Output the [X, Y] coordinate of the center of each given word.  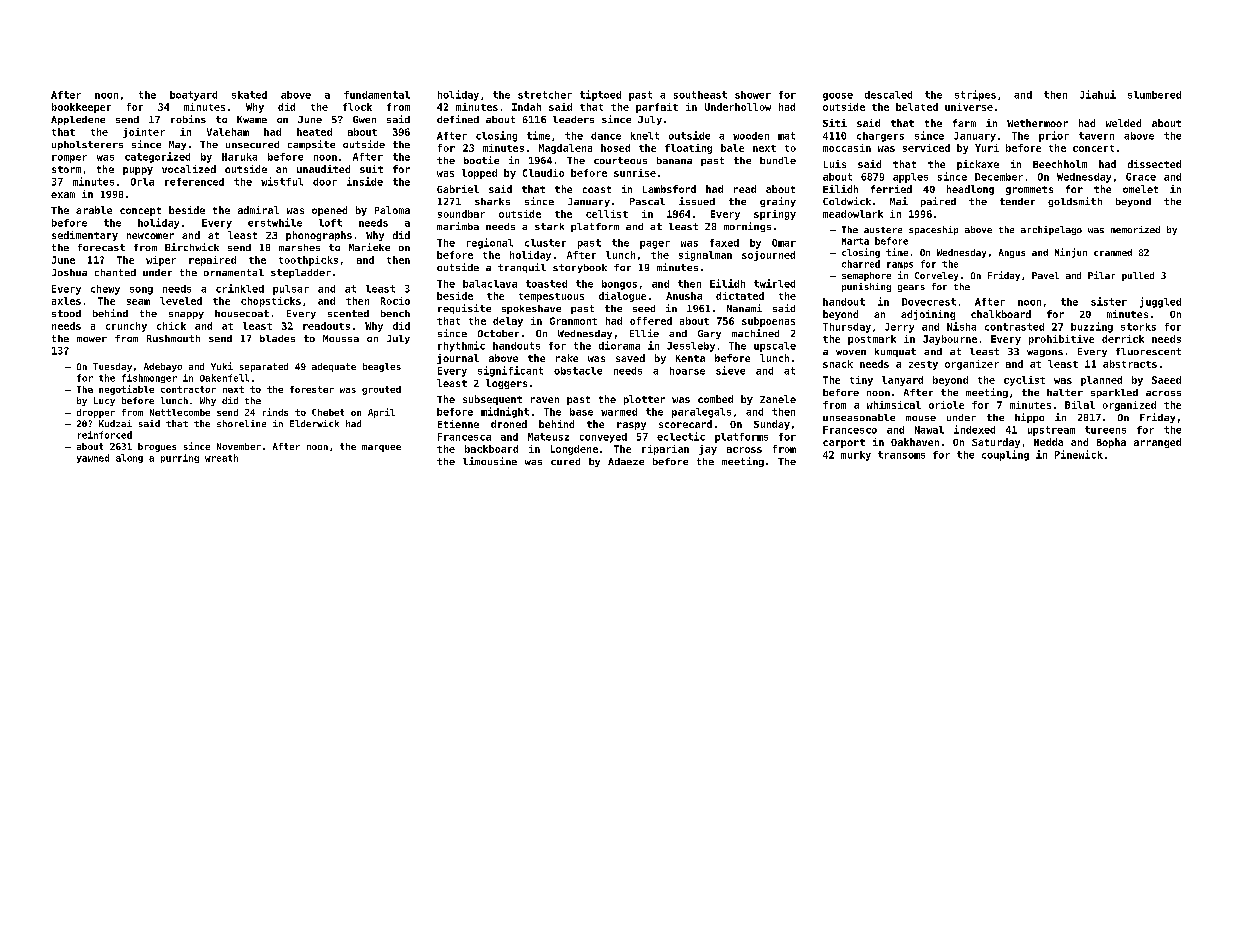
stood [66, 313]
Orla [142, 182]
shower [753, 95]
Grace [1141, 177]
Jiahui [1098, 94]
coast [597, 189]
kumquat [895, 352]
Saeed [1166, 380]
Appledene [78, 120]
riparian [665, 450]
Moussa [341, 338]
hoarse [687, 371]
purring [180, 458]
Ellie [644, 333]
